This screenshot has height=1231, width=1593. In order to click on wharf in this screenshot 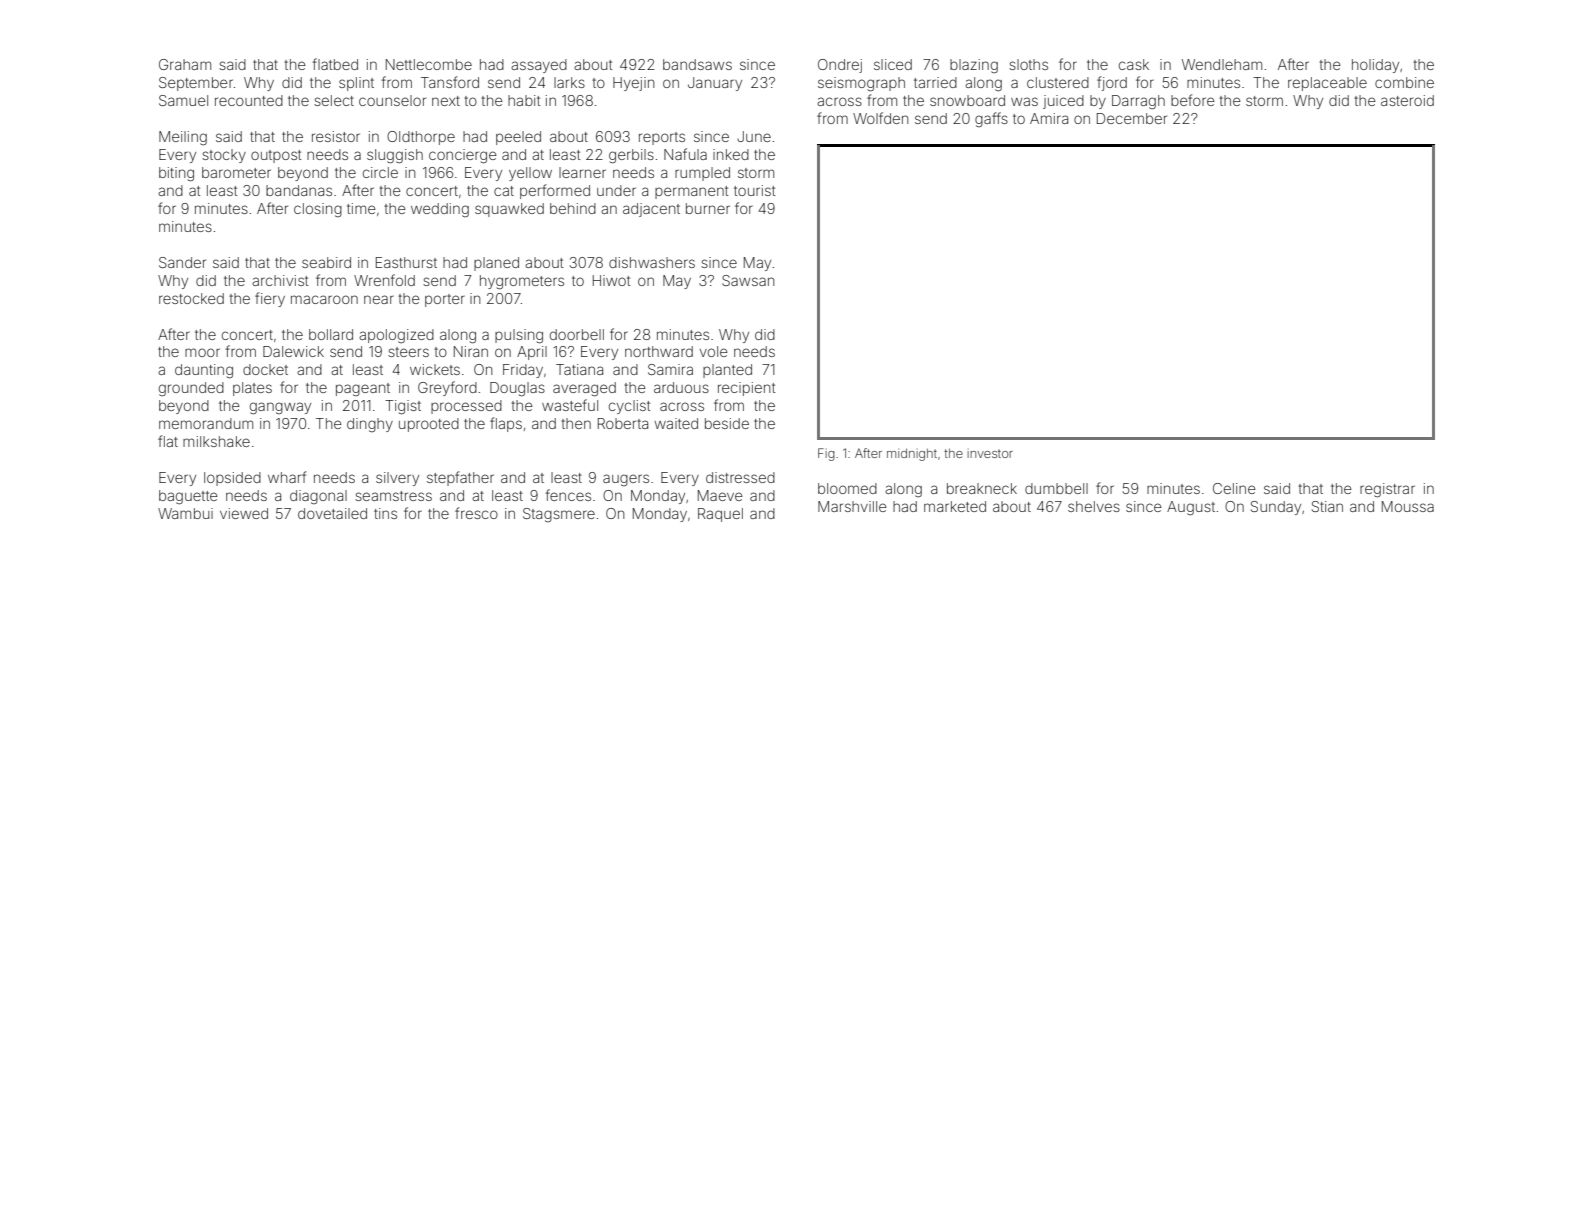, I will do `click(287, 477)`.
